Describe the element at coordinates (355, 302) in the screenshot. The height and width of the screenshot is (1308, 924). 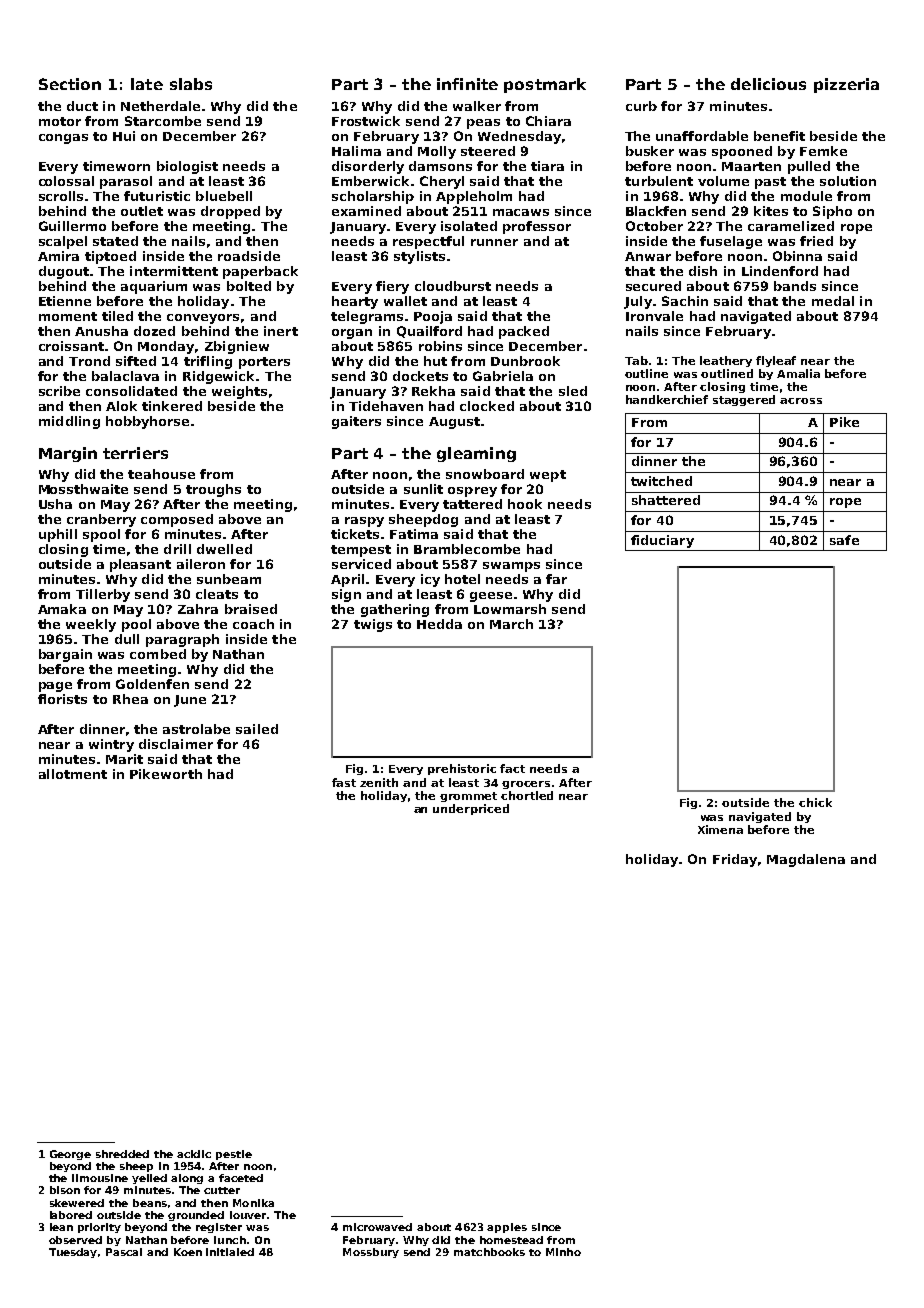
I see `hearty` at that location.
